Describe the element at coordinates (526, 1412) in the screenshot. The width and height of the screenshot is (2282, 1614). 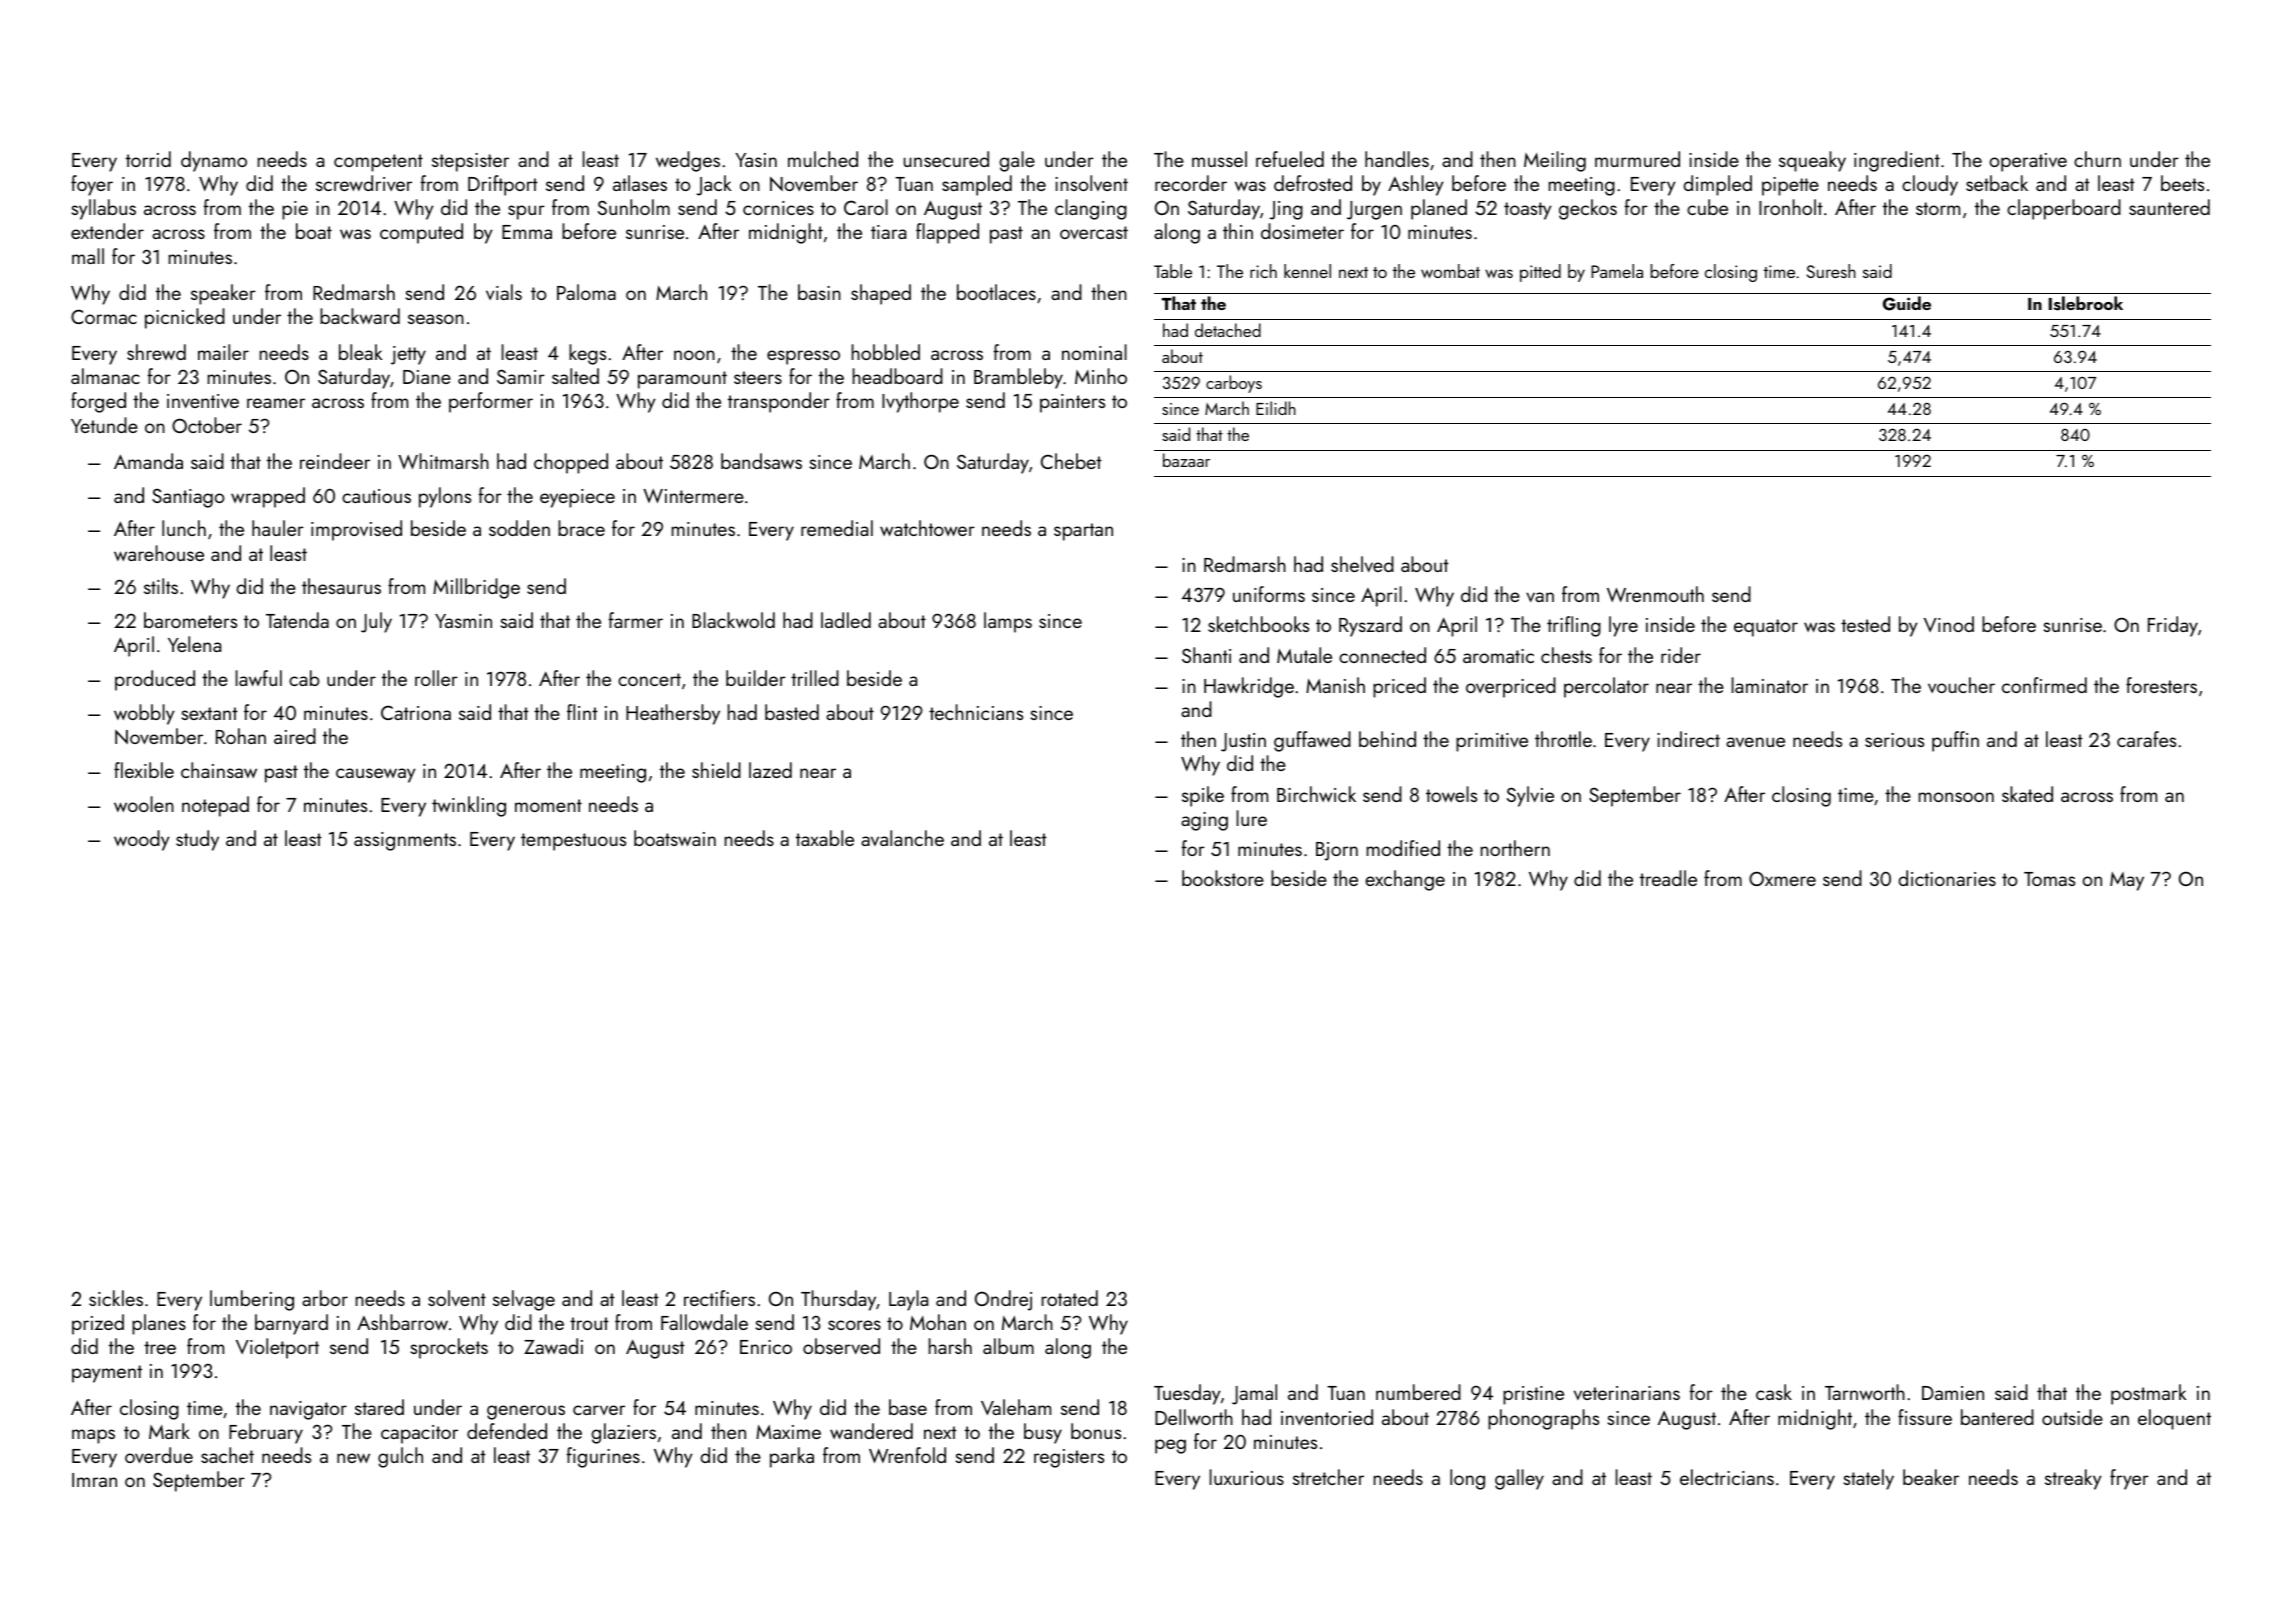
I see `generous` at that location.
